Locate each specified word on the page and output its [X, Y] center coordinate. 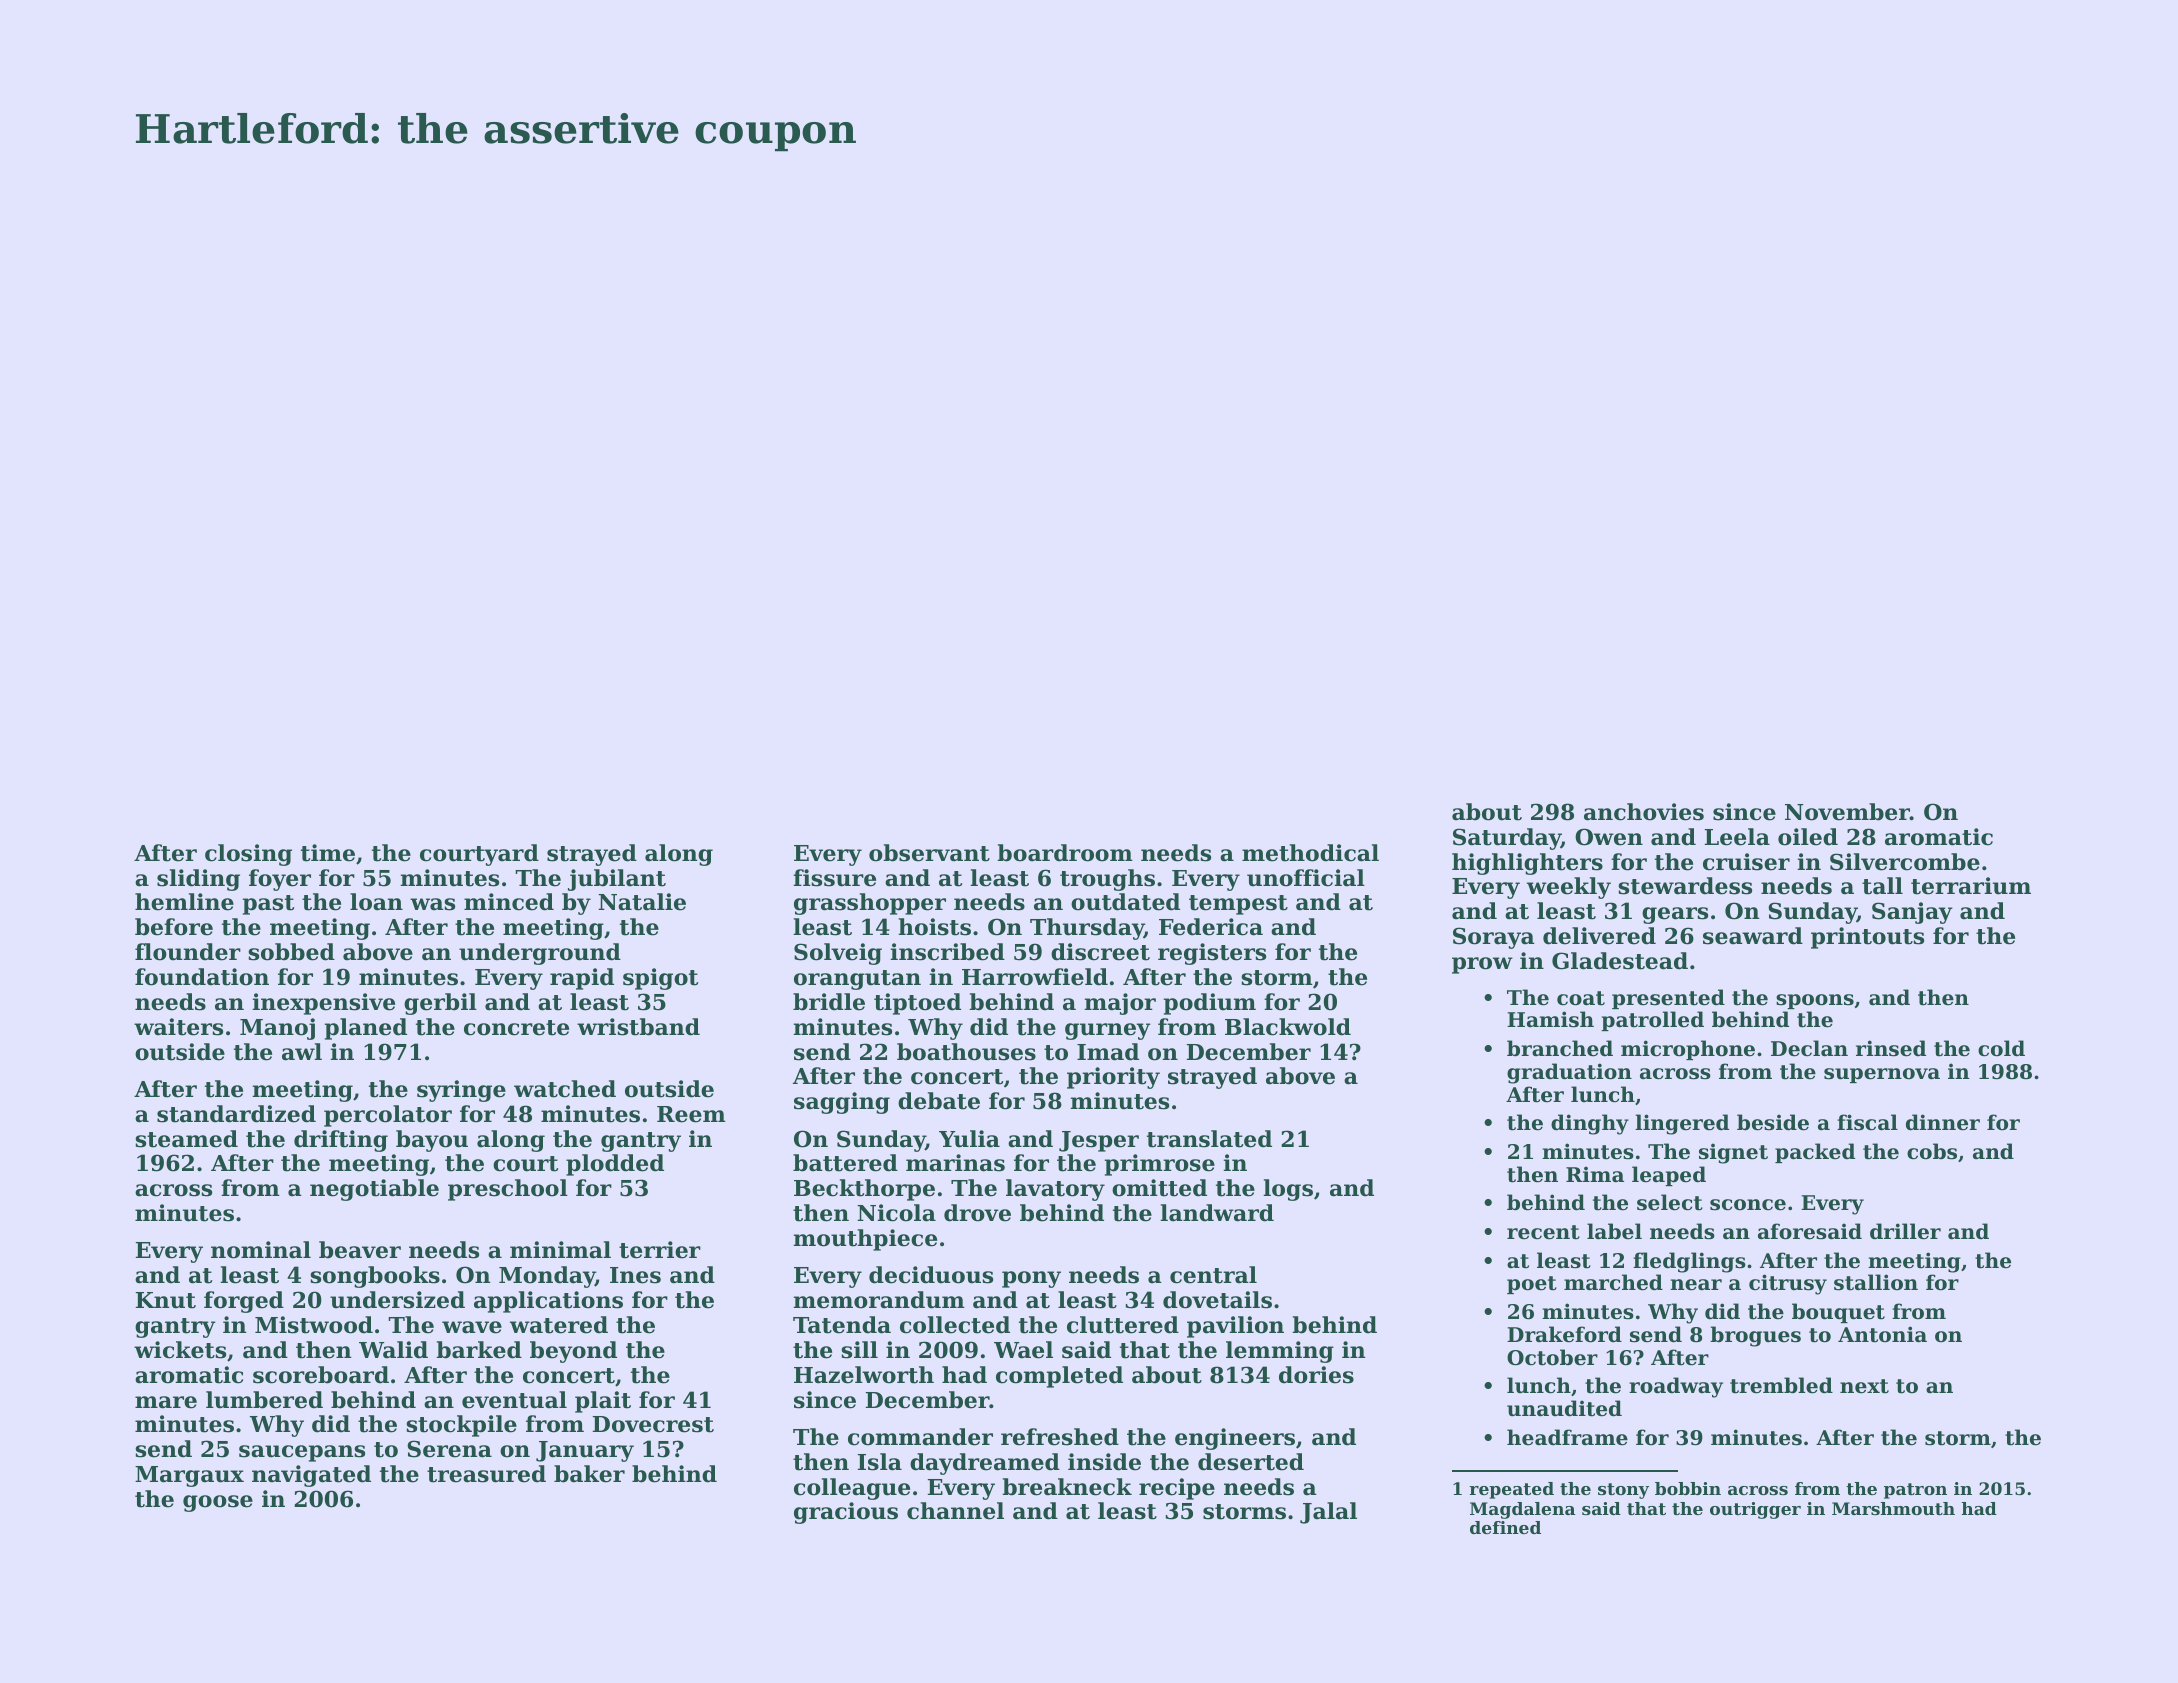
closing [248, 855]
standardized [236, 1114]
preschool [508, 1190]
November [1847, 812]
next [1864, 1386]
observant [929, 853]
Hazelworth [864, 1375]
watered [559, 1325]
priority [1113, 1078]
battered [845, 1163]
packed [1815, 1153]
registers [1212, 954]
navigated [311, 1476]
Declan [1809, 1048]
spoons [1815, 1001]
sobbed [291, 952]
